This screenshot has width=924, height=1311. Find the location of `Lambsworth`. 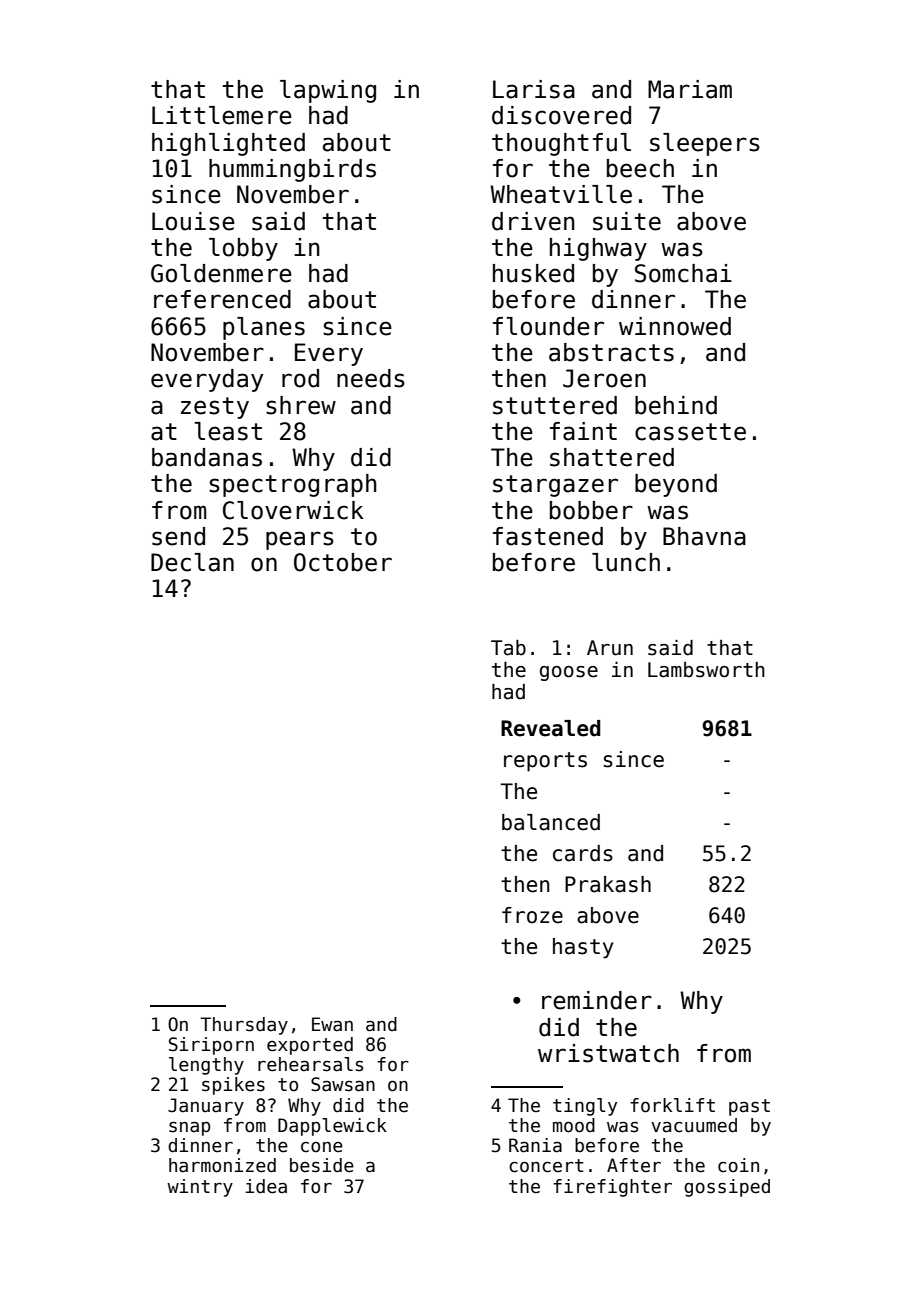

Lambsworth is located at coordinates (706, 670).
